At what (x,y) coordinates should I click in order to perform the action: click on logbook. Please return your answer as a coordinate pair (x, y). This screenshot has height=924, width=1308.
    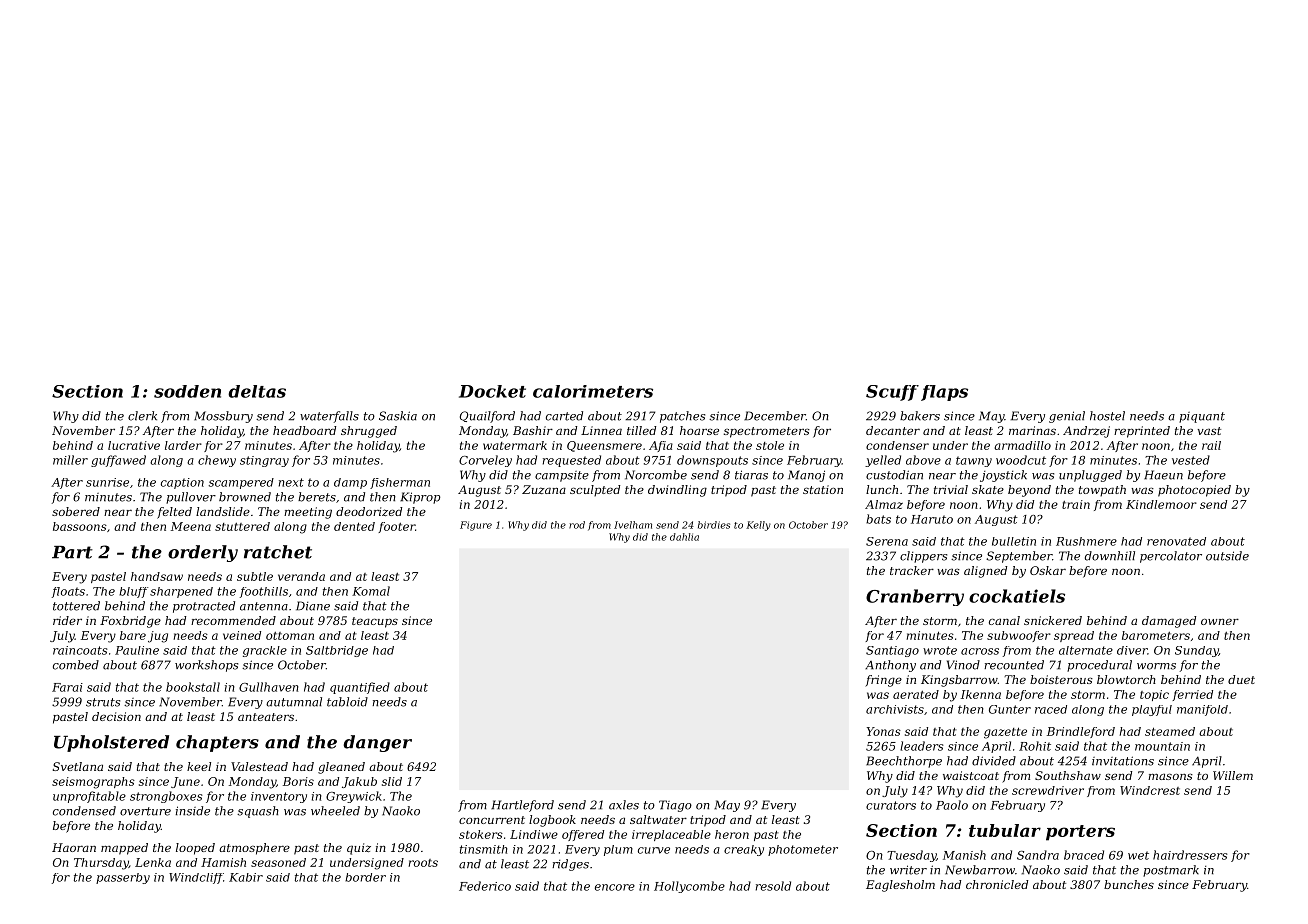
    Looking at the image, I should click on (552, 821).
